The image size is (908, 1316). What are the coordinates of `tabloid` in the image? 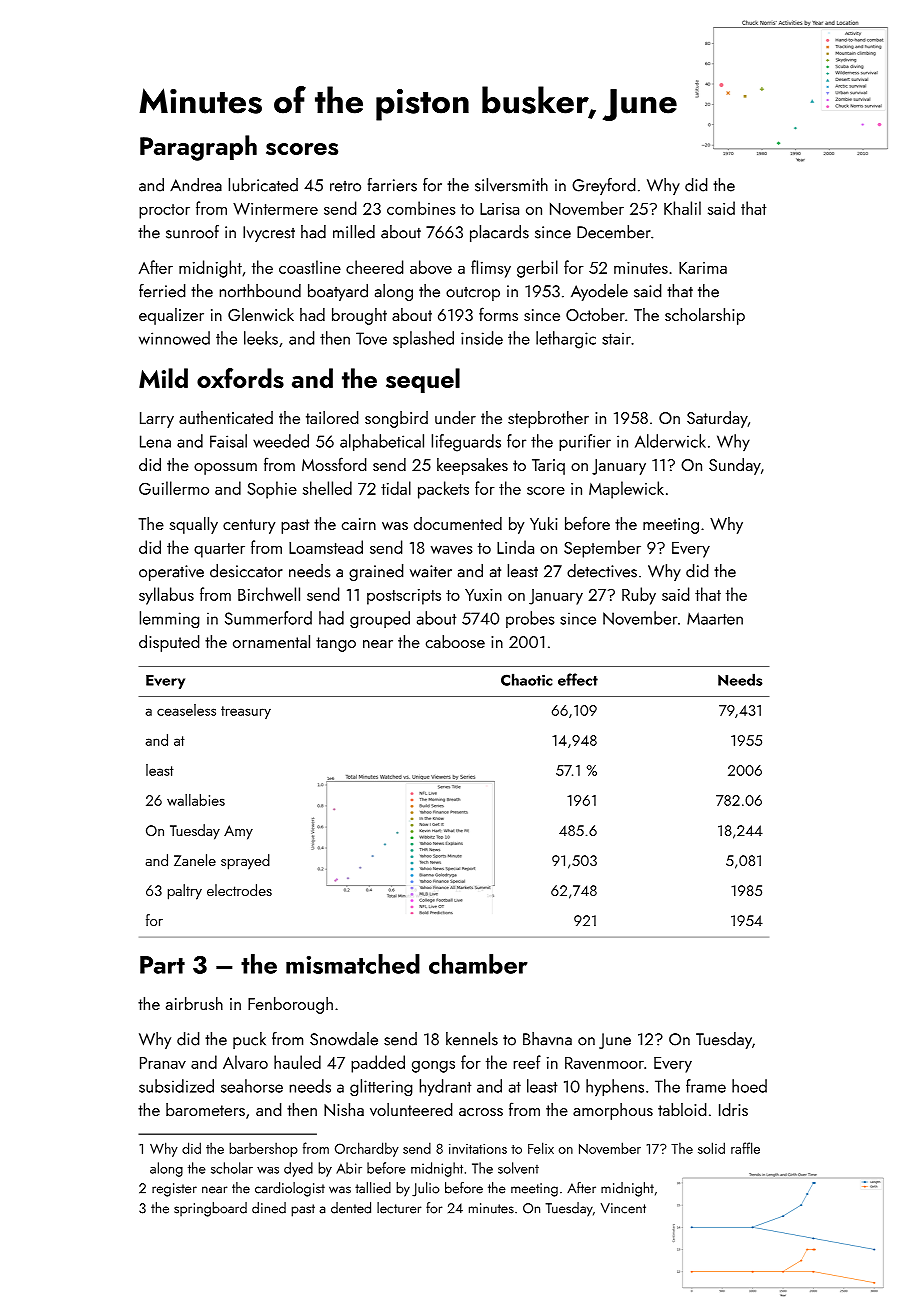 It's located at (682, 1109).
